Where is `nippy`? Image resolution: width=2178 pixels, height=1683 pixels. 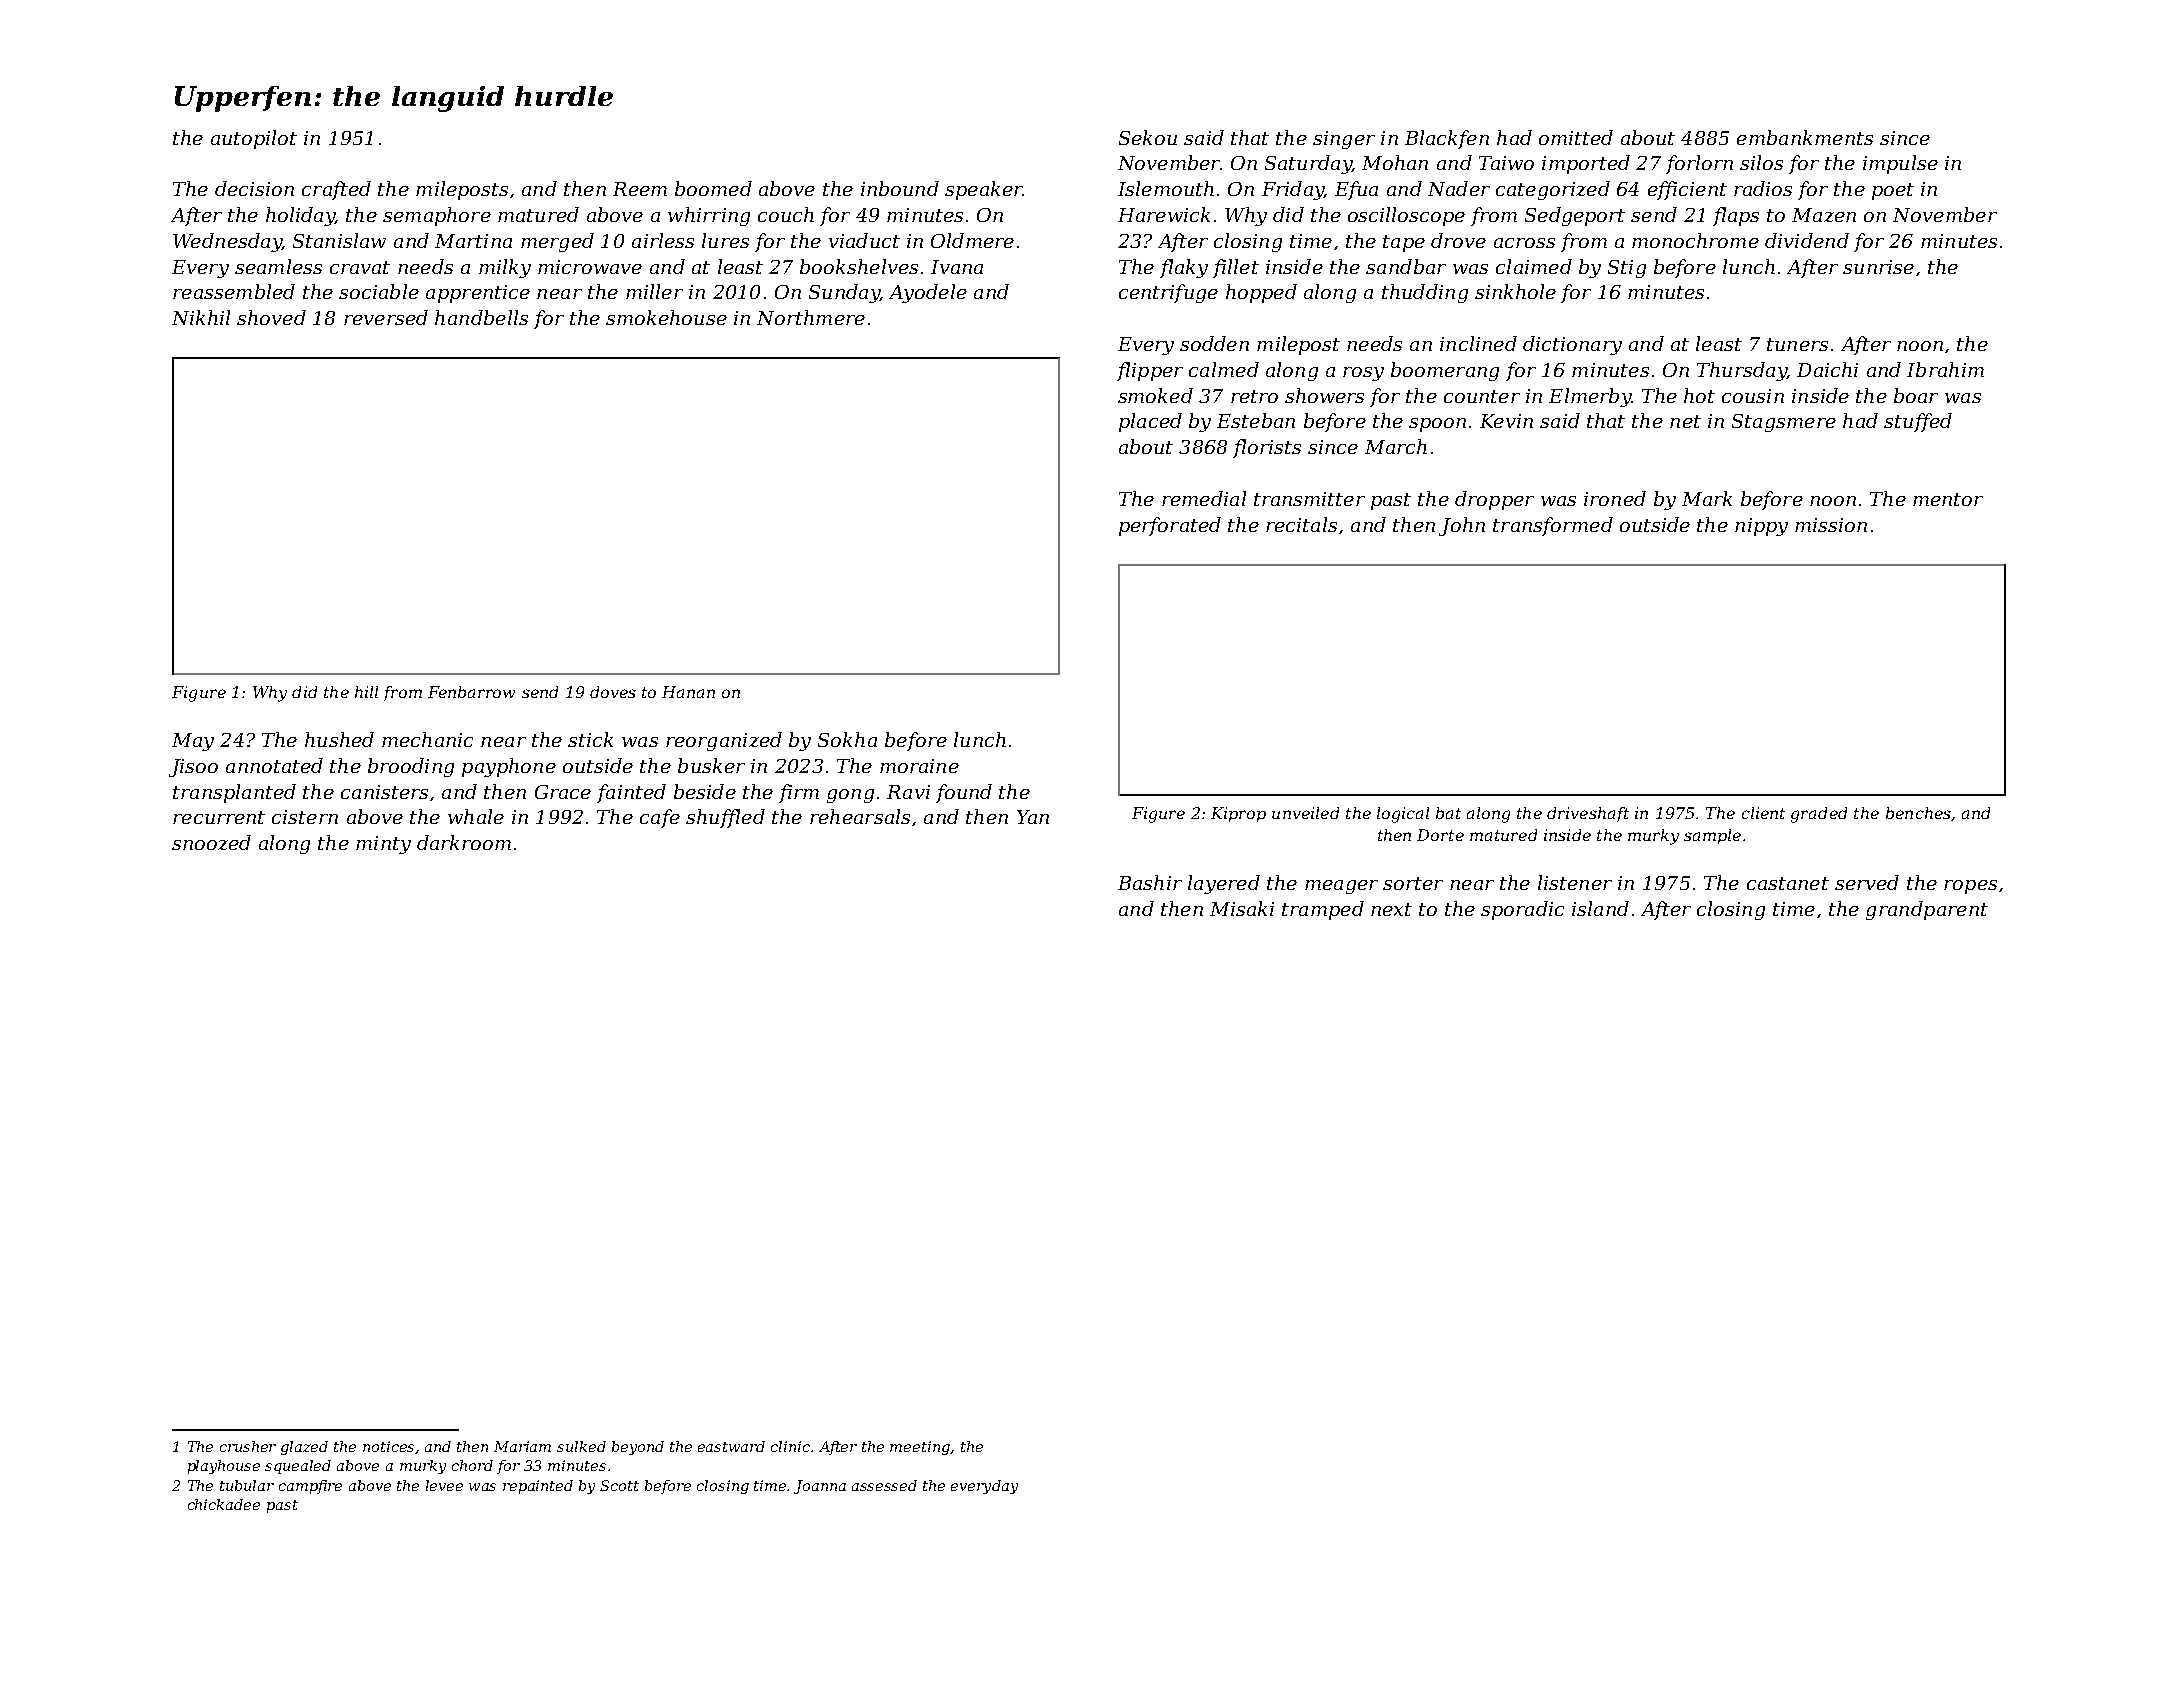 nippy is located at coordinates (1761, 527).
